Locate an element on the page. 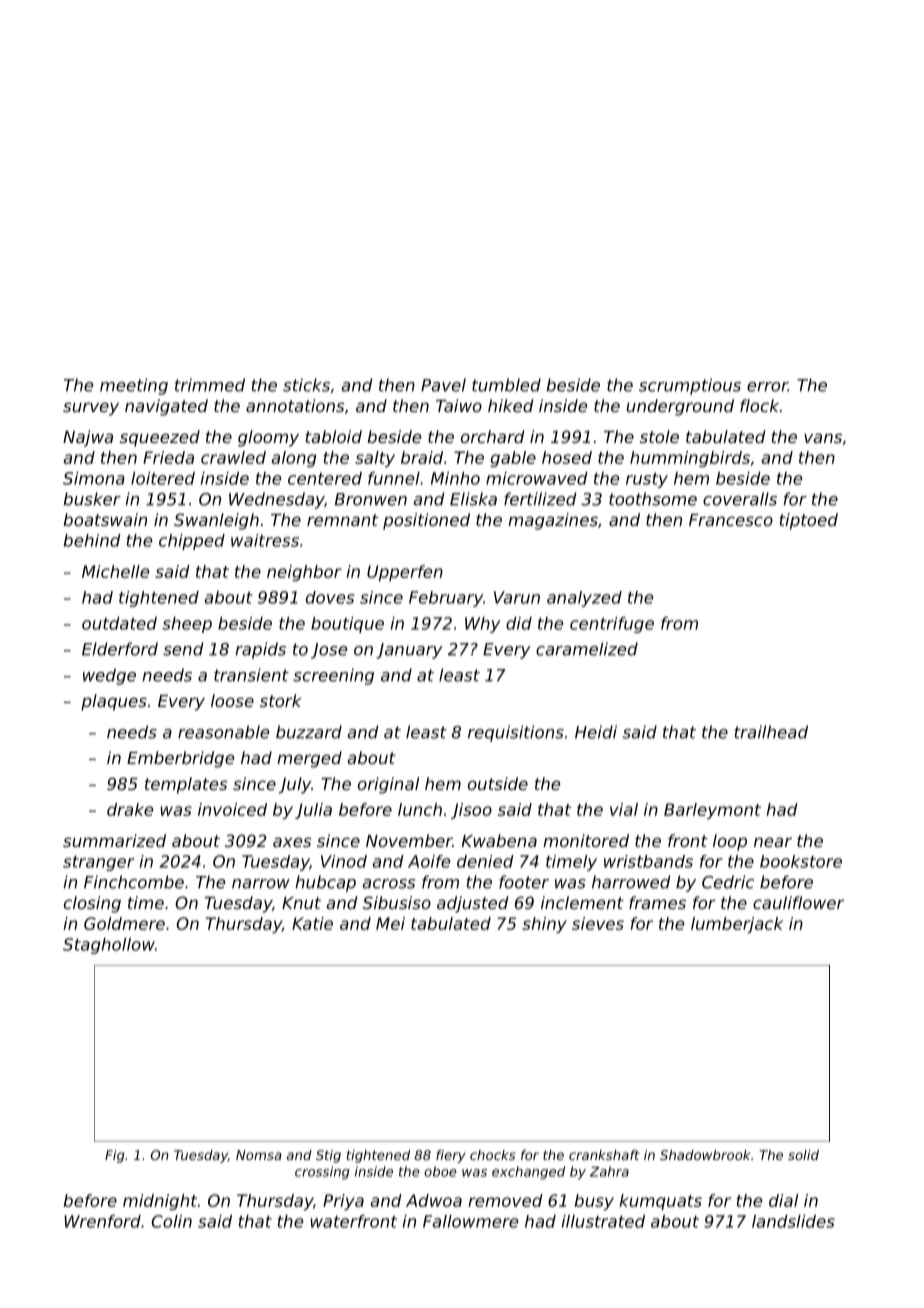 The height and width of the document is (1308, 924). Upperfen is located at coordinates (405, 573).
